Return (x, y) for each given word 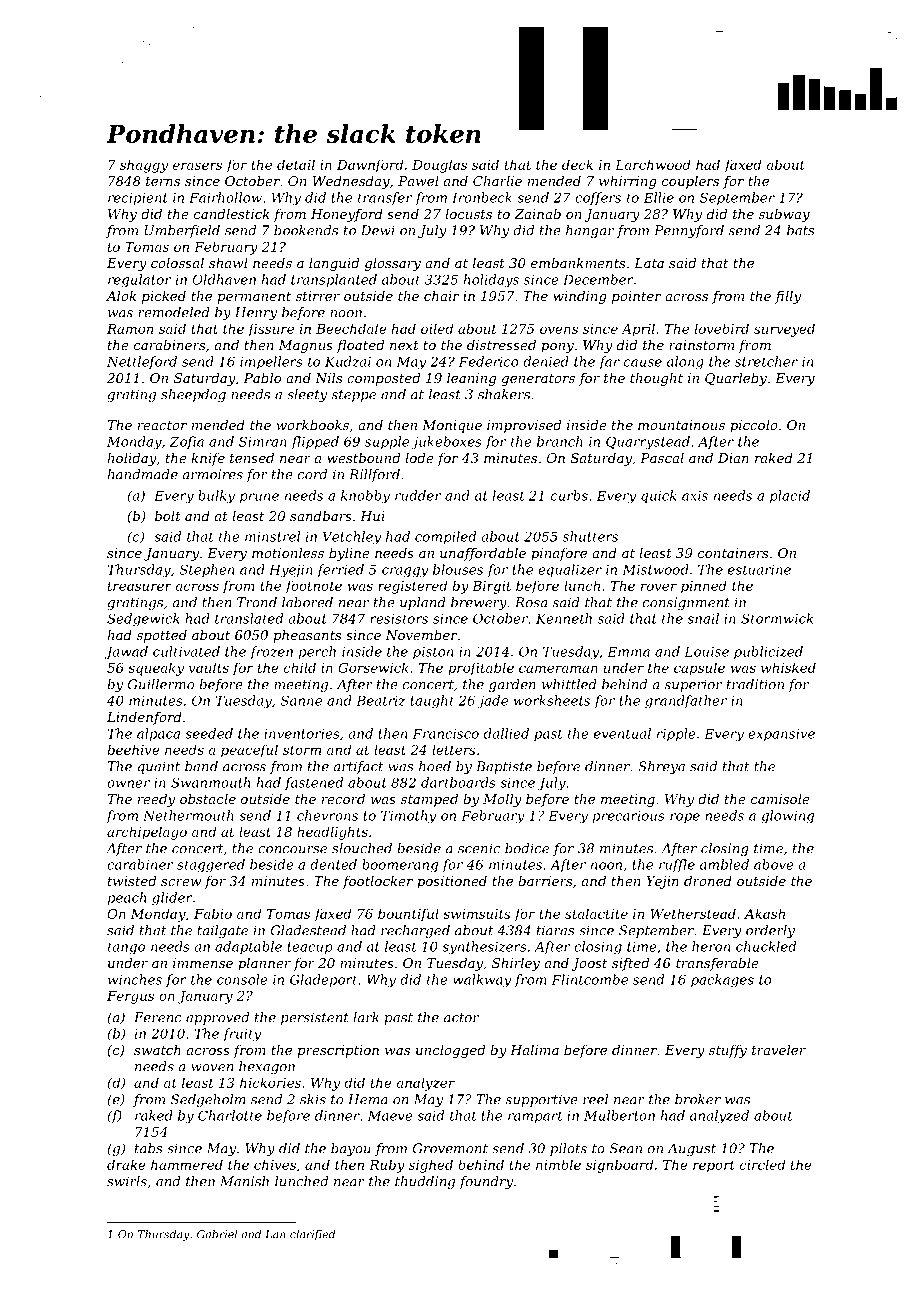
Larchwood (653, 164)
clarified (312, 1235)
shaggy (144, 166)
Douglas (439, 166)
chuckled (766, 946)
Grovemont (450, 1148)
